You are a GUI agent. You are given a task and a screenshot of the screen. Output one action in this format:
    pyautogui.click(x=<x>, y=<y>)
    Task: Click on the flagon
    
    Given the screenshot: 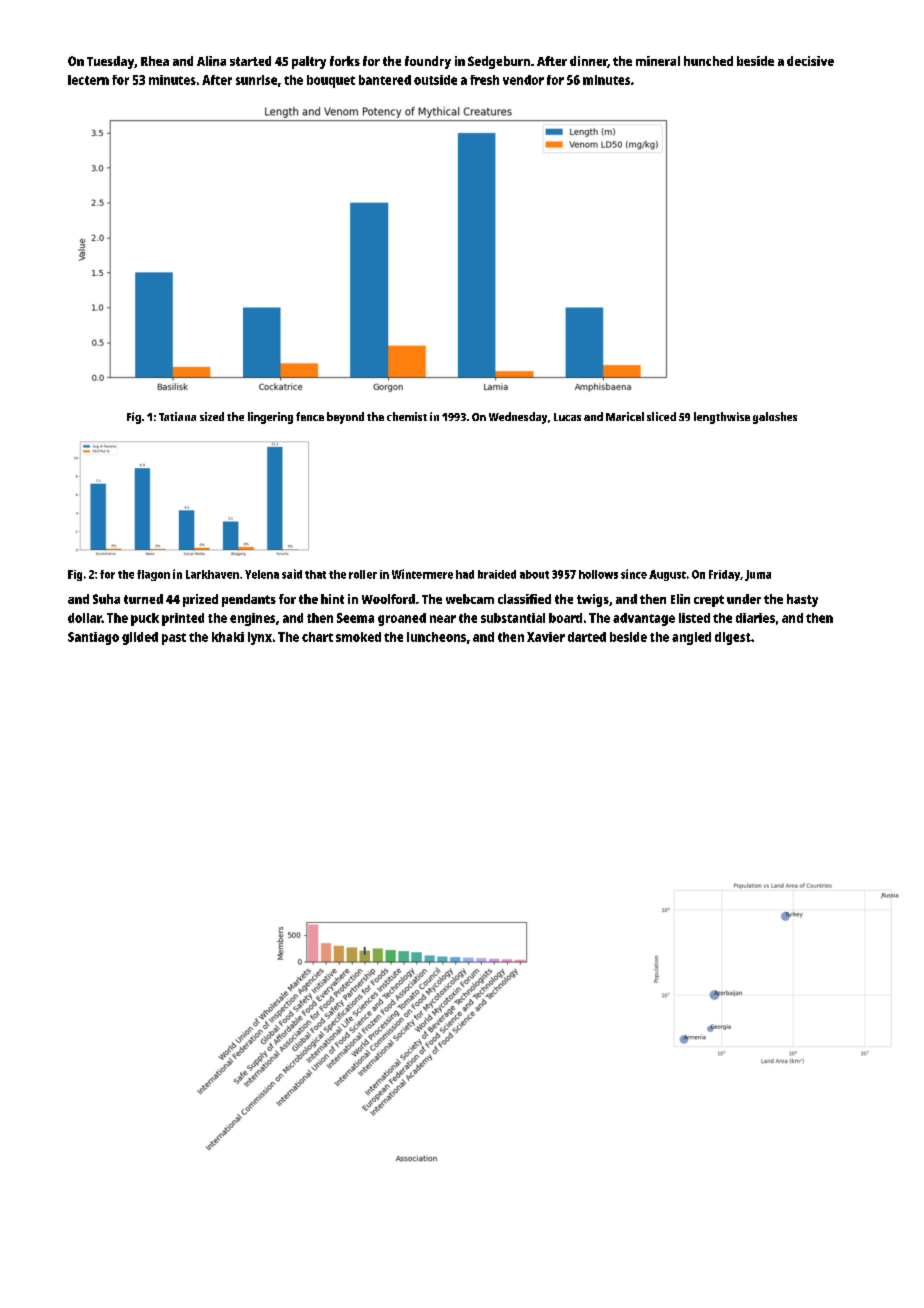 What is the action you would take?
    pyautogui.click(x=153, y=575)
